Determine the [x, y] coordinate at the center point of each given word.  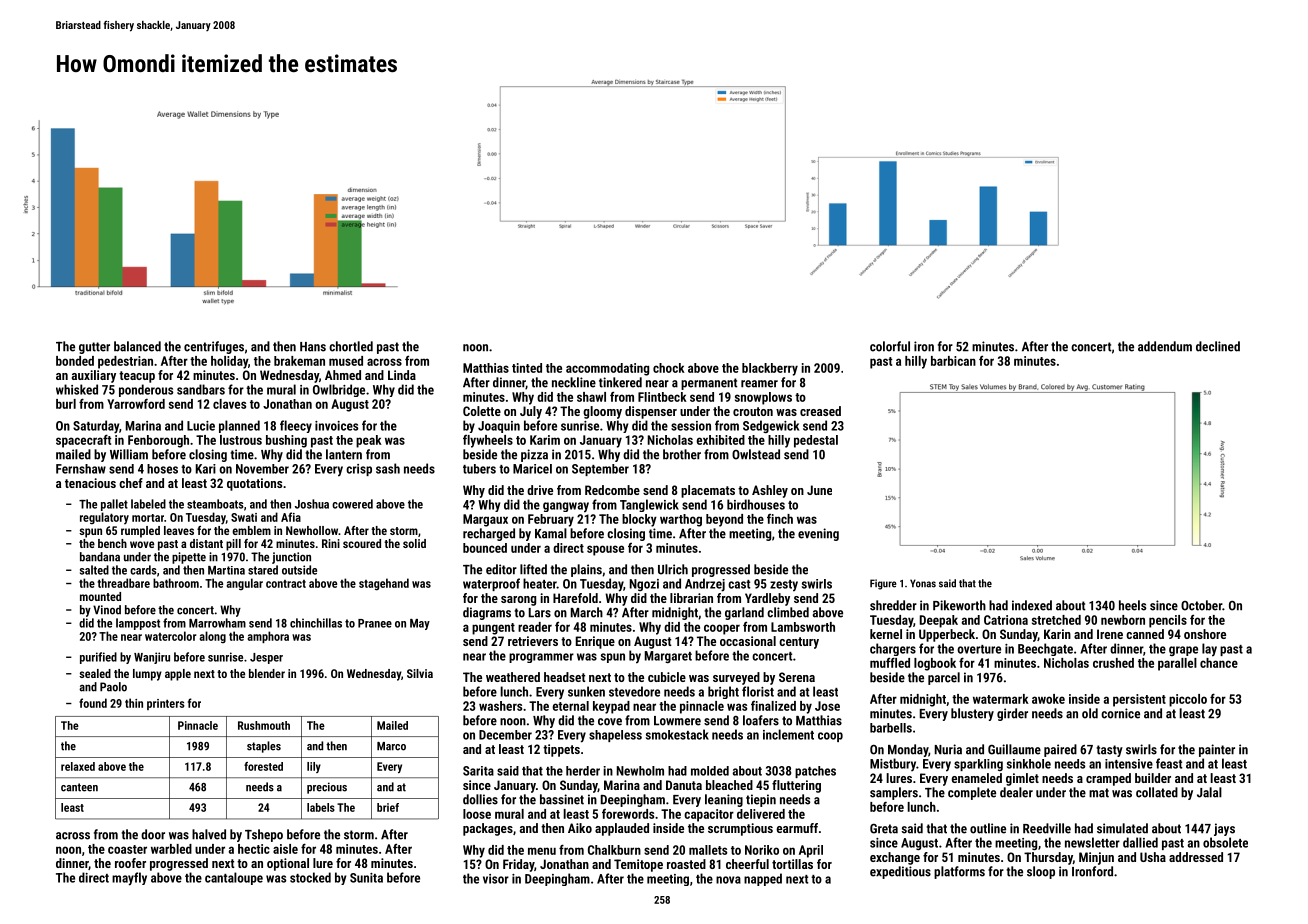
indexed [1032, 605]
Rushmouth [264, 725]
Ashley [770, 491]
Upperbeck [947, 635]
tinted [527, 368]
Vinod [107, 610]
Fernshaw [81, 469]
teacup [137, 377]
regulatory [104, 518]
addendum [1165, 346]
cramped [1108, 779]
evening [818, 534]
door [153, 834]
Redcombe [612, 490]
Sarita [478, 771]
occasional [748, 641]
